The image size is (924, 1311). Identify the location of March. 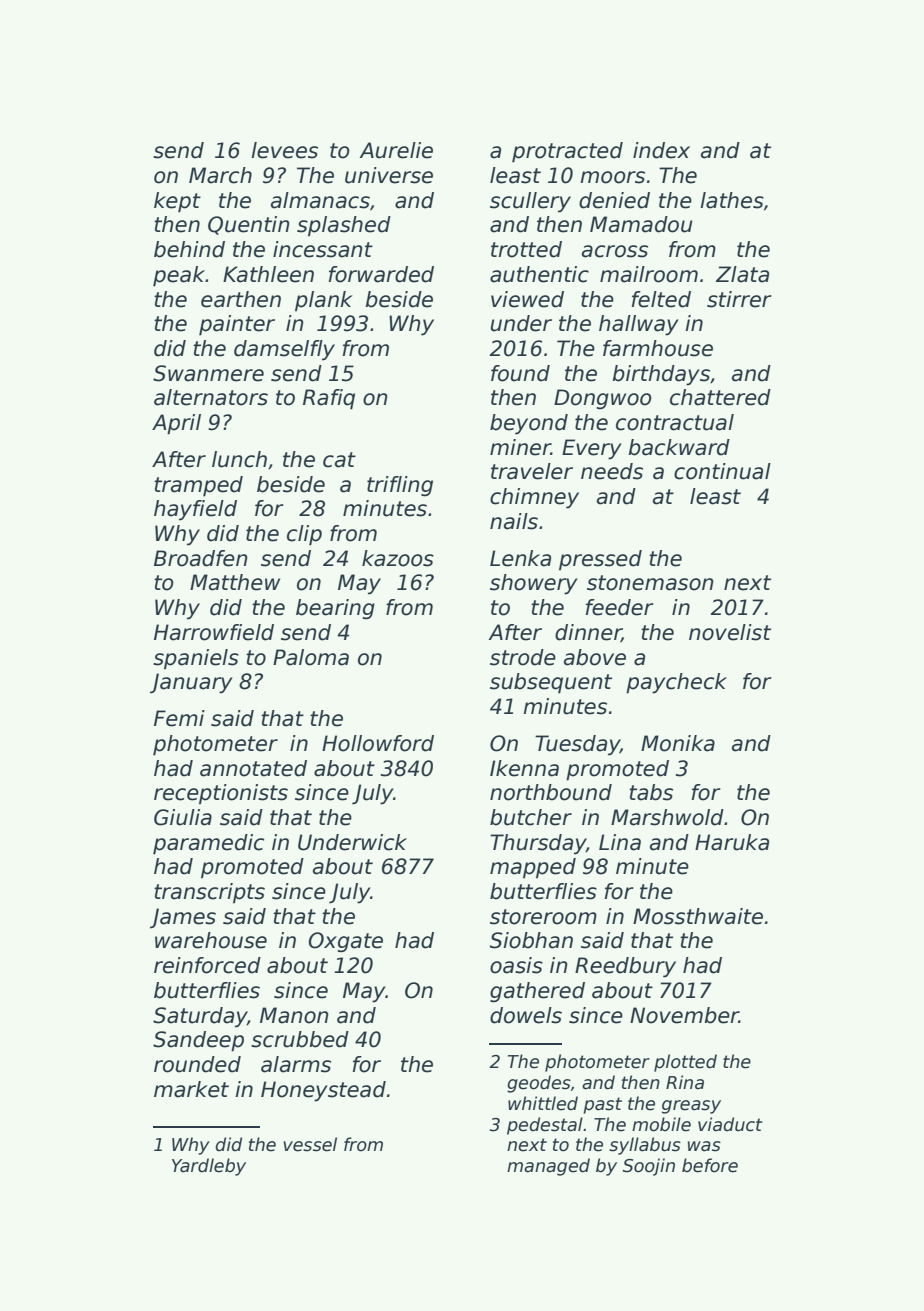
(220, 175).
